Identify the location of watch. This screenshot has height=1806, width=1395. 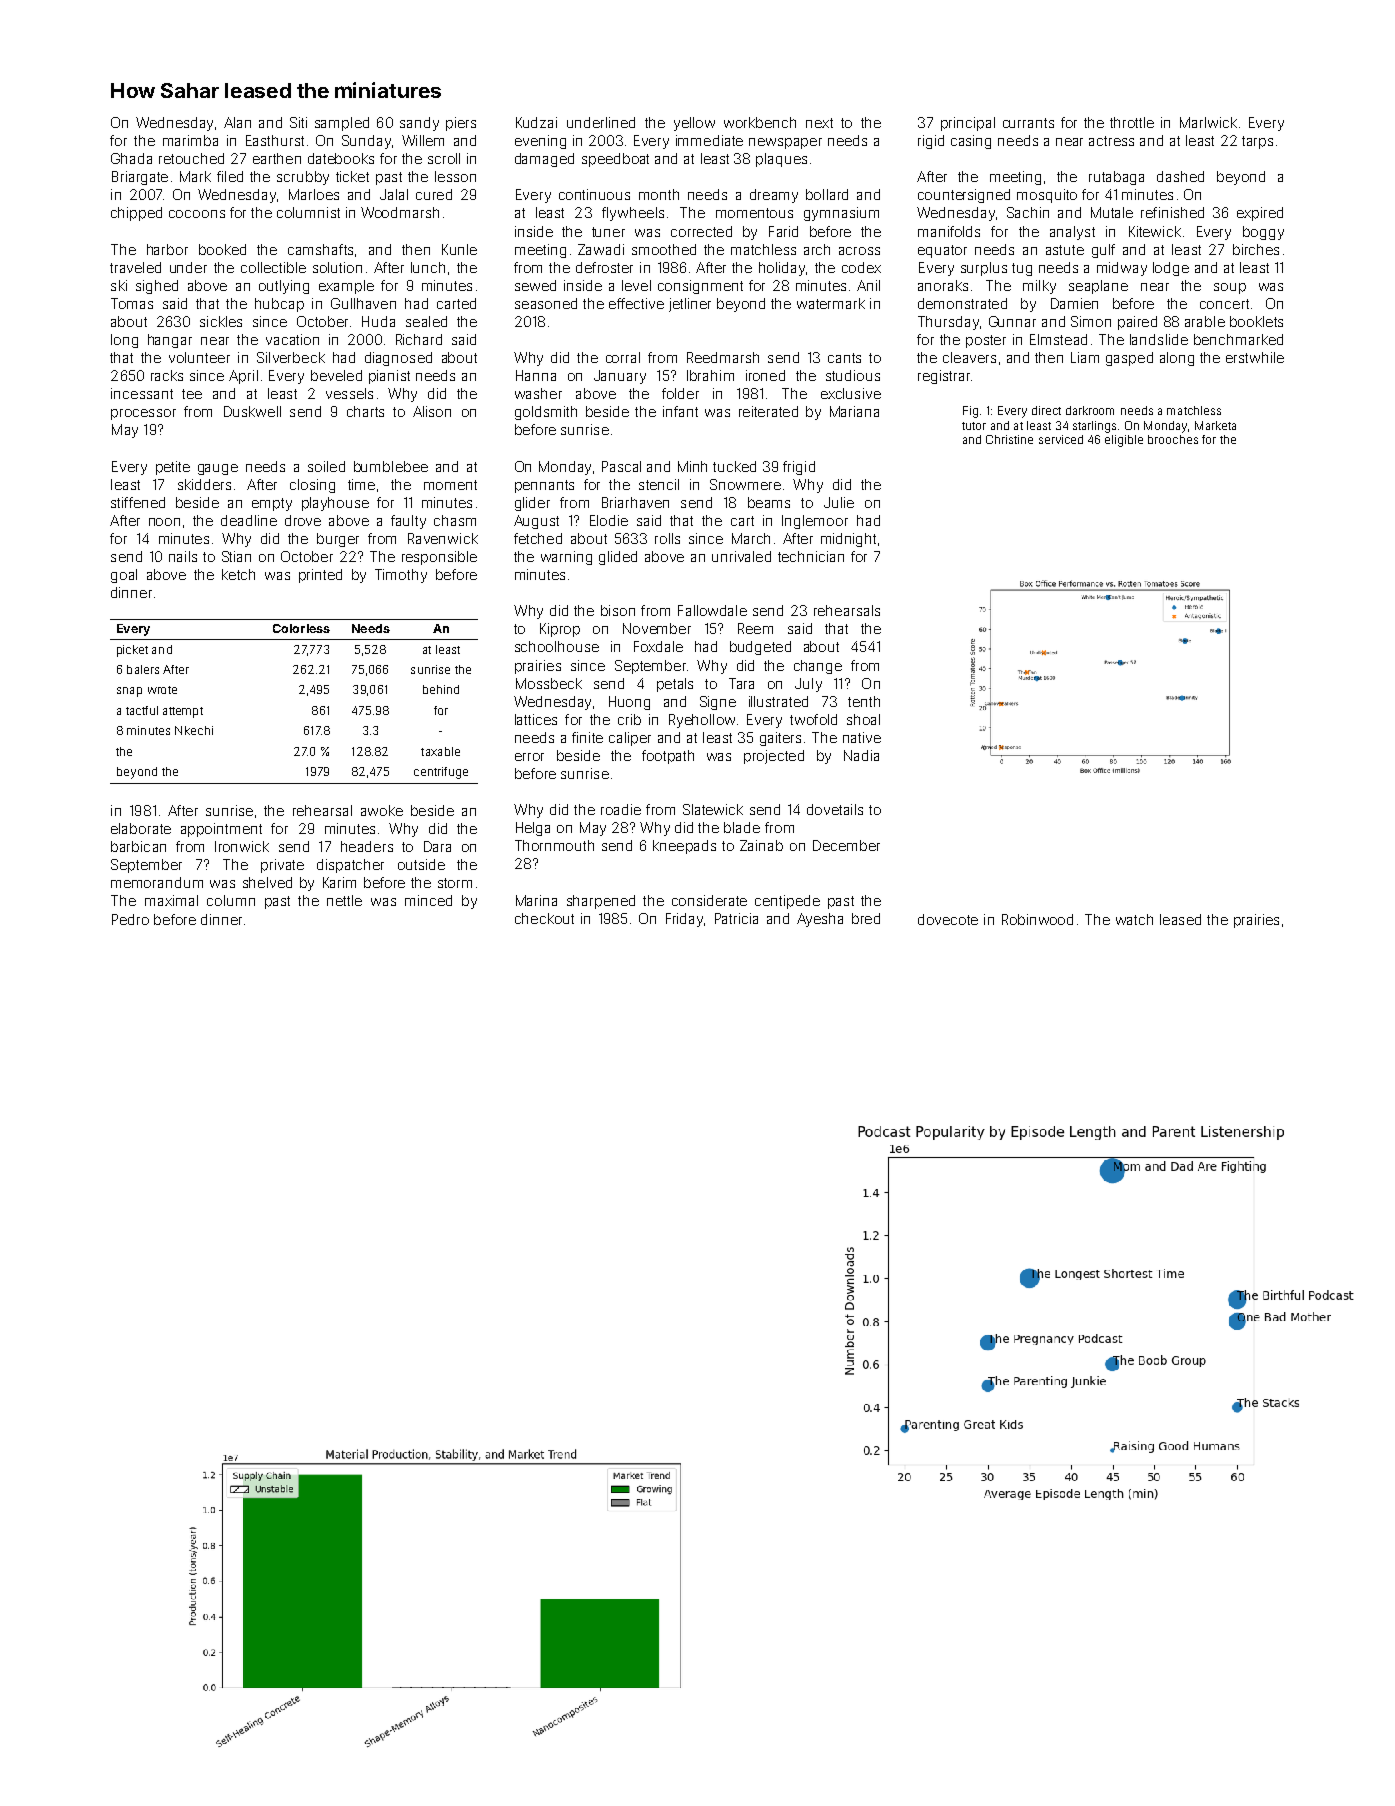
(1134, 919).
